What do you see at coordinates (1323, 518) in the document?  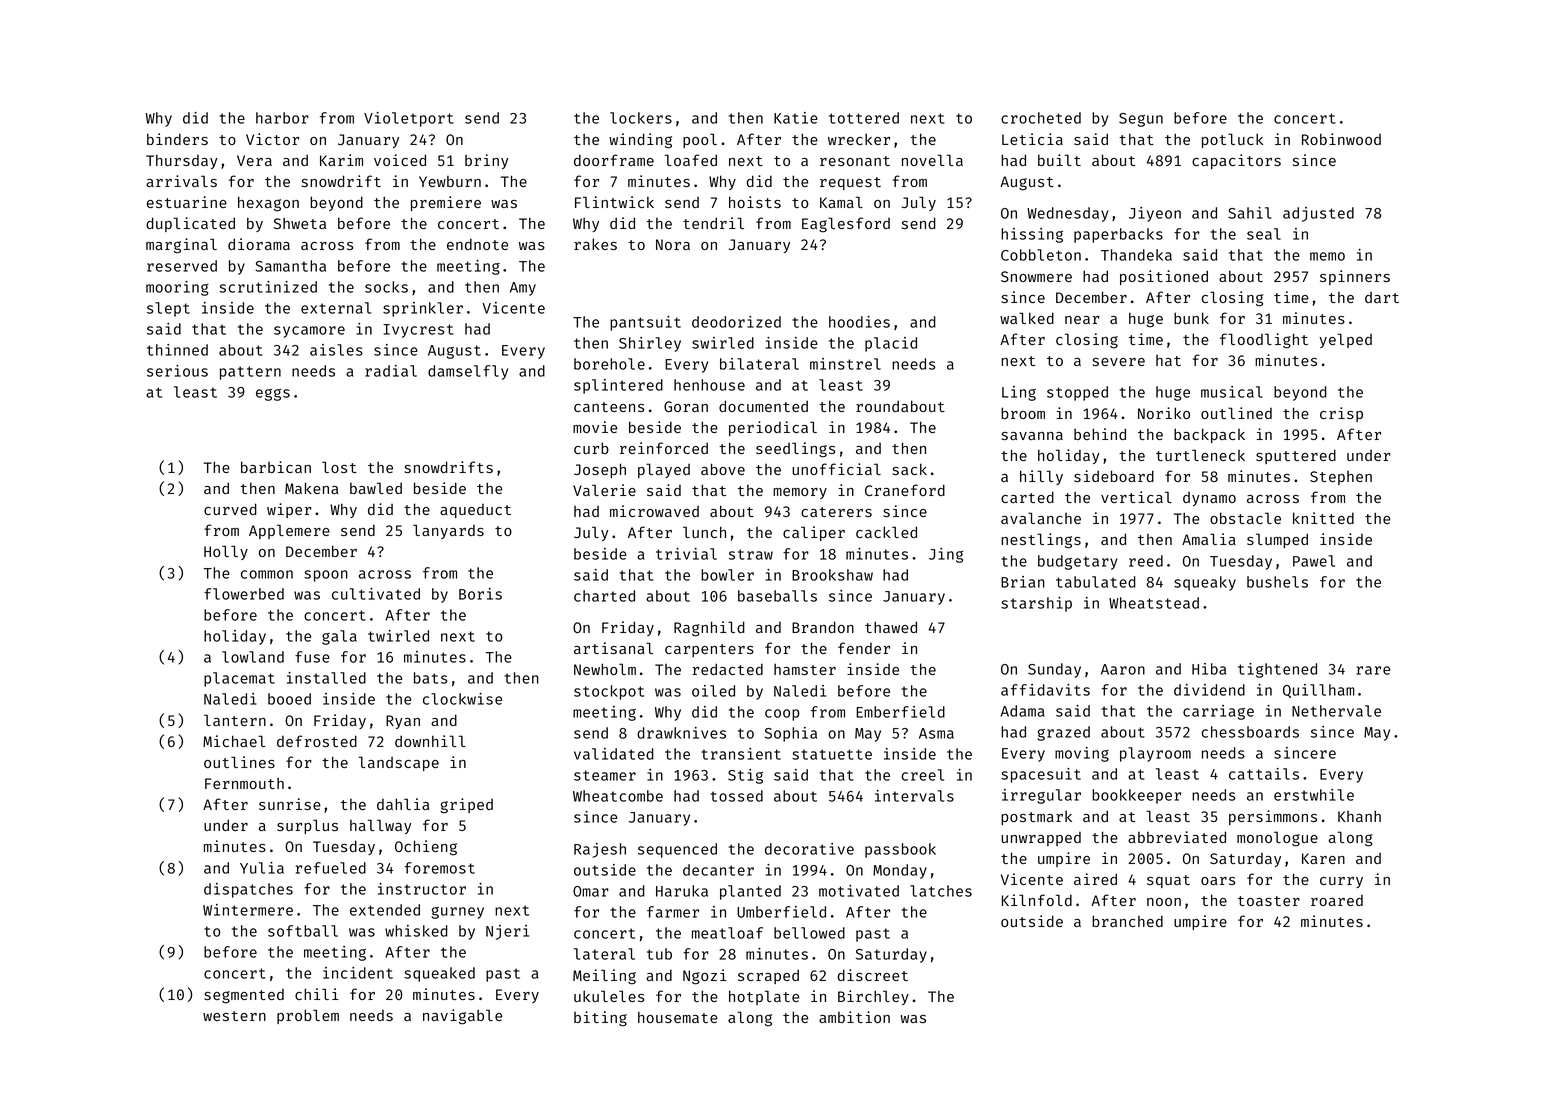 I see `knitted` at bounding box center [1323, 518].
